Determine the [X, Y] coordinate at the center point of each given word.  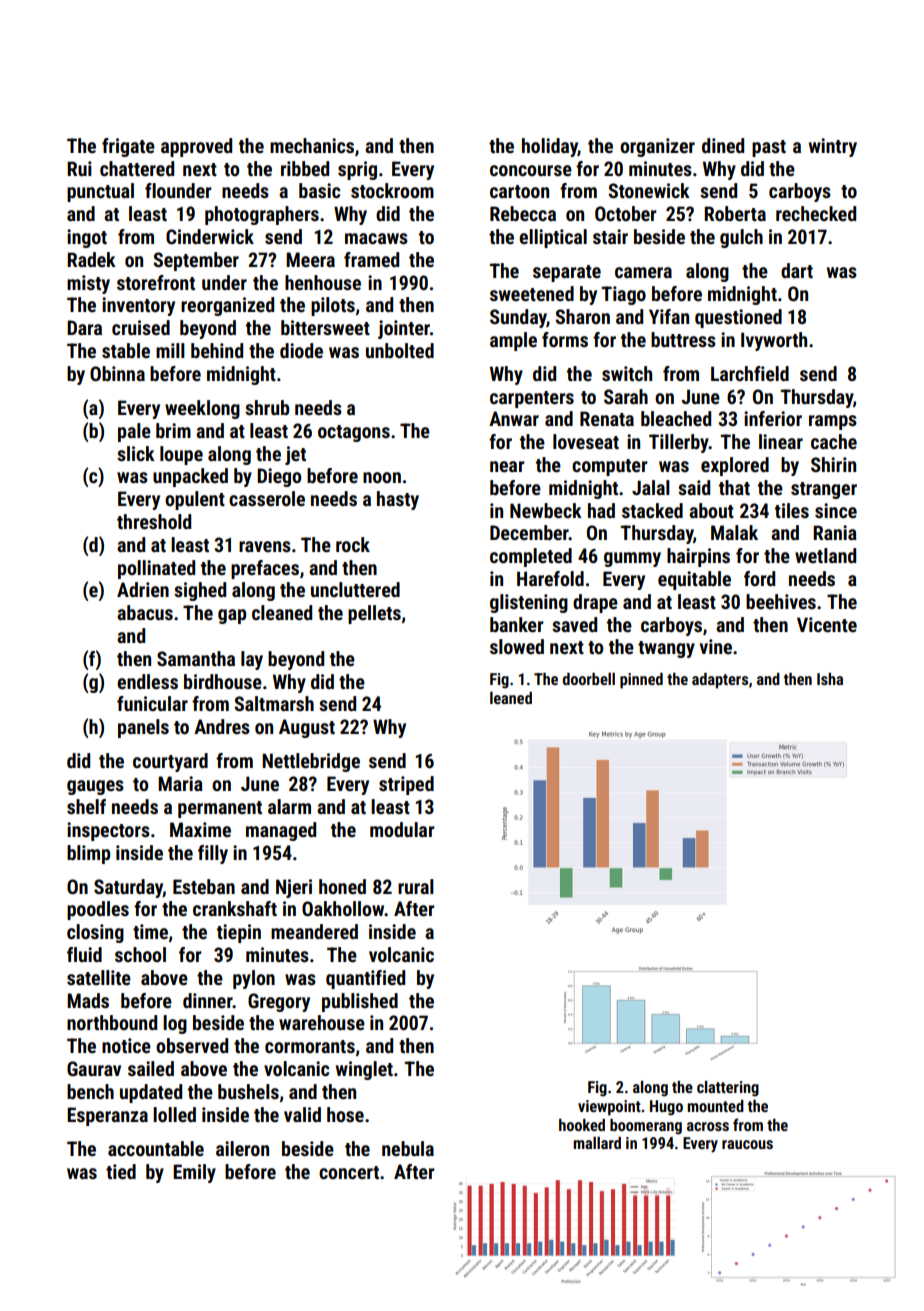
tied [121, 1171]
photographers [262, 215]
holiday [550, 147]
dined [723, 145]
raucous [747, 1144]
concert [349, 1172]
